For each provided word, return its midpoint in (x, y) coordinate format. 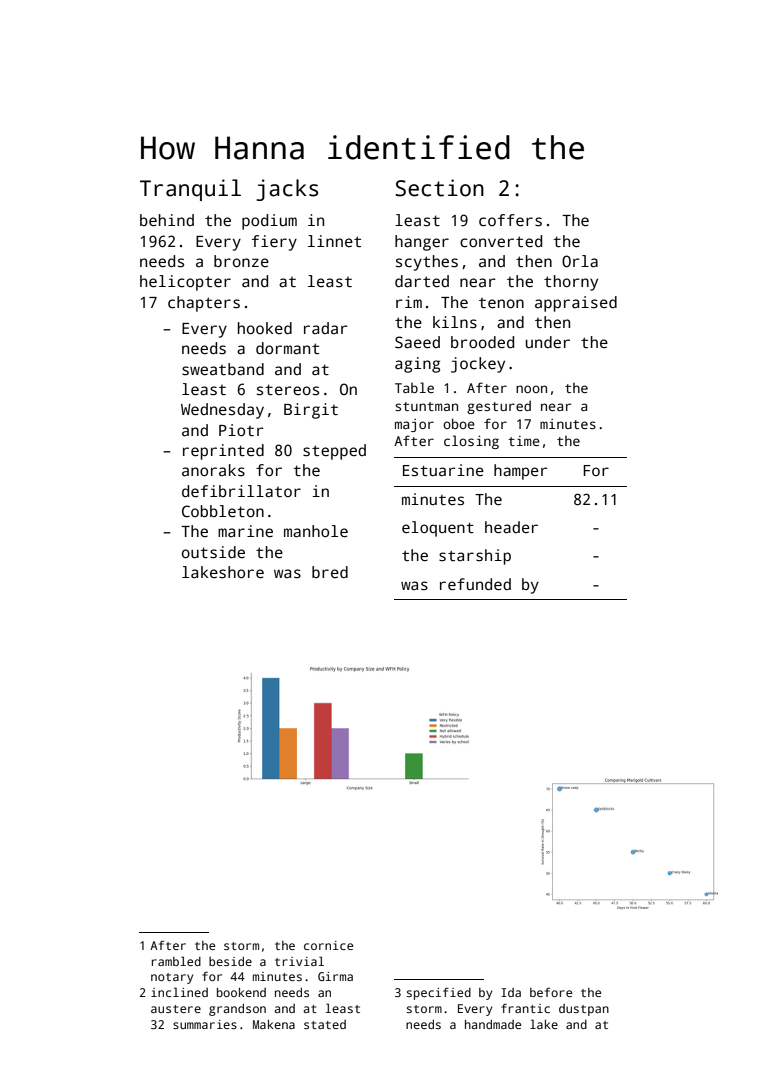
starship (475, 557)
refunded (475, 584)
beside (230, 961)
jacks (287, 190)
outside (213, 552)
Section (439, 188)
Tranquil (190, 190)
